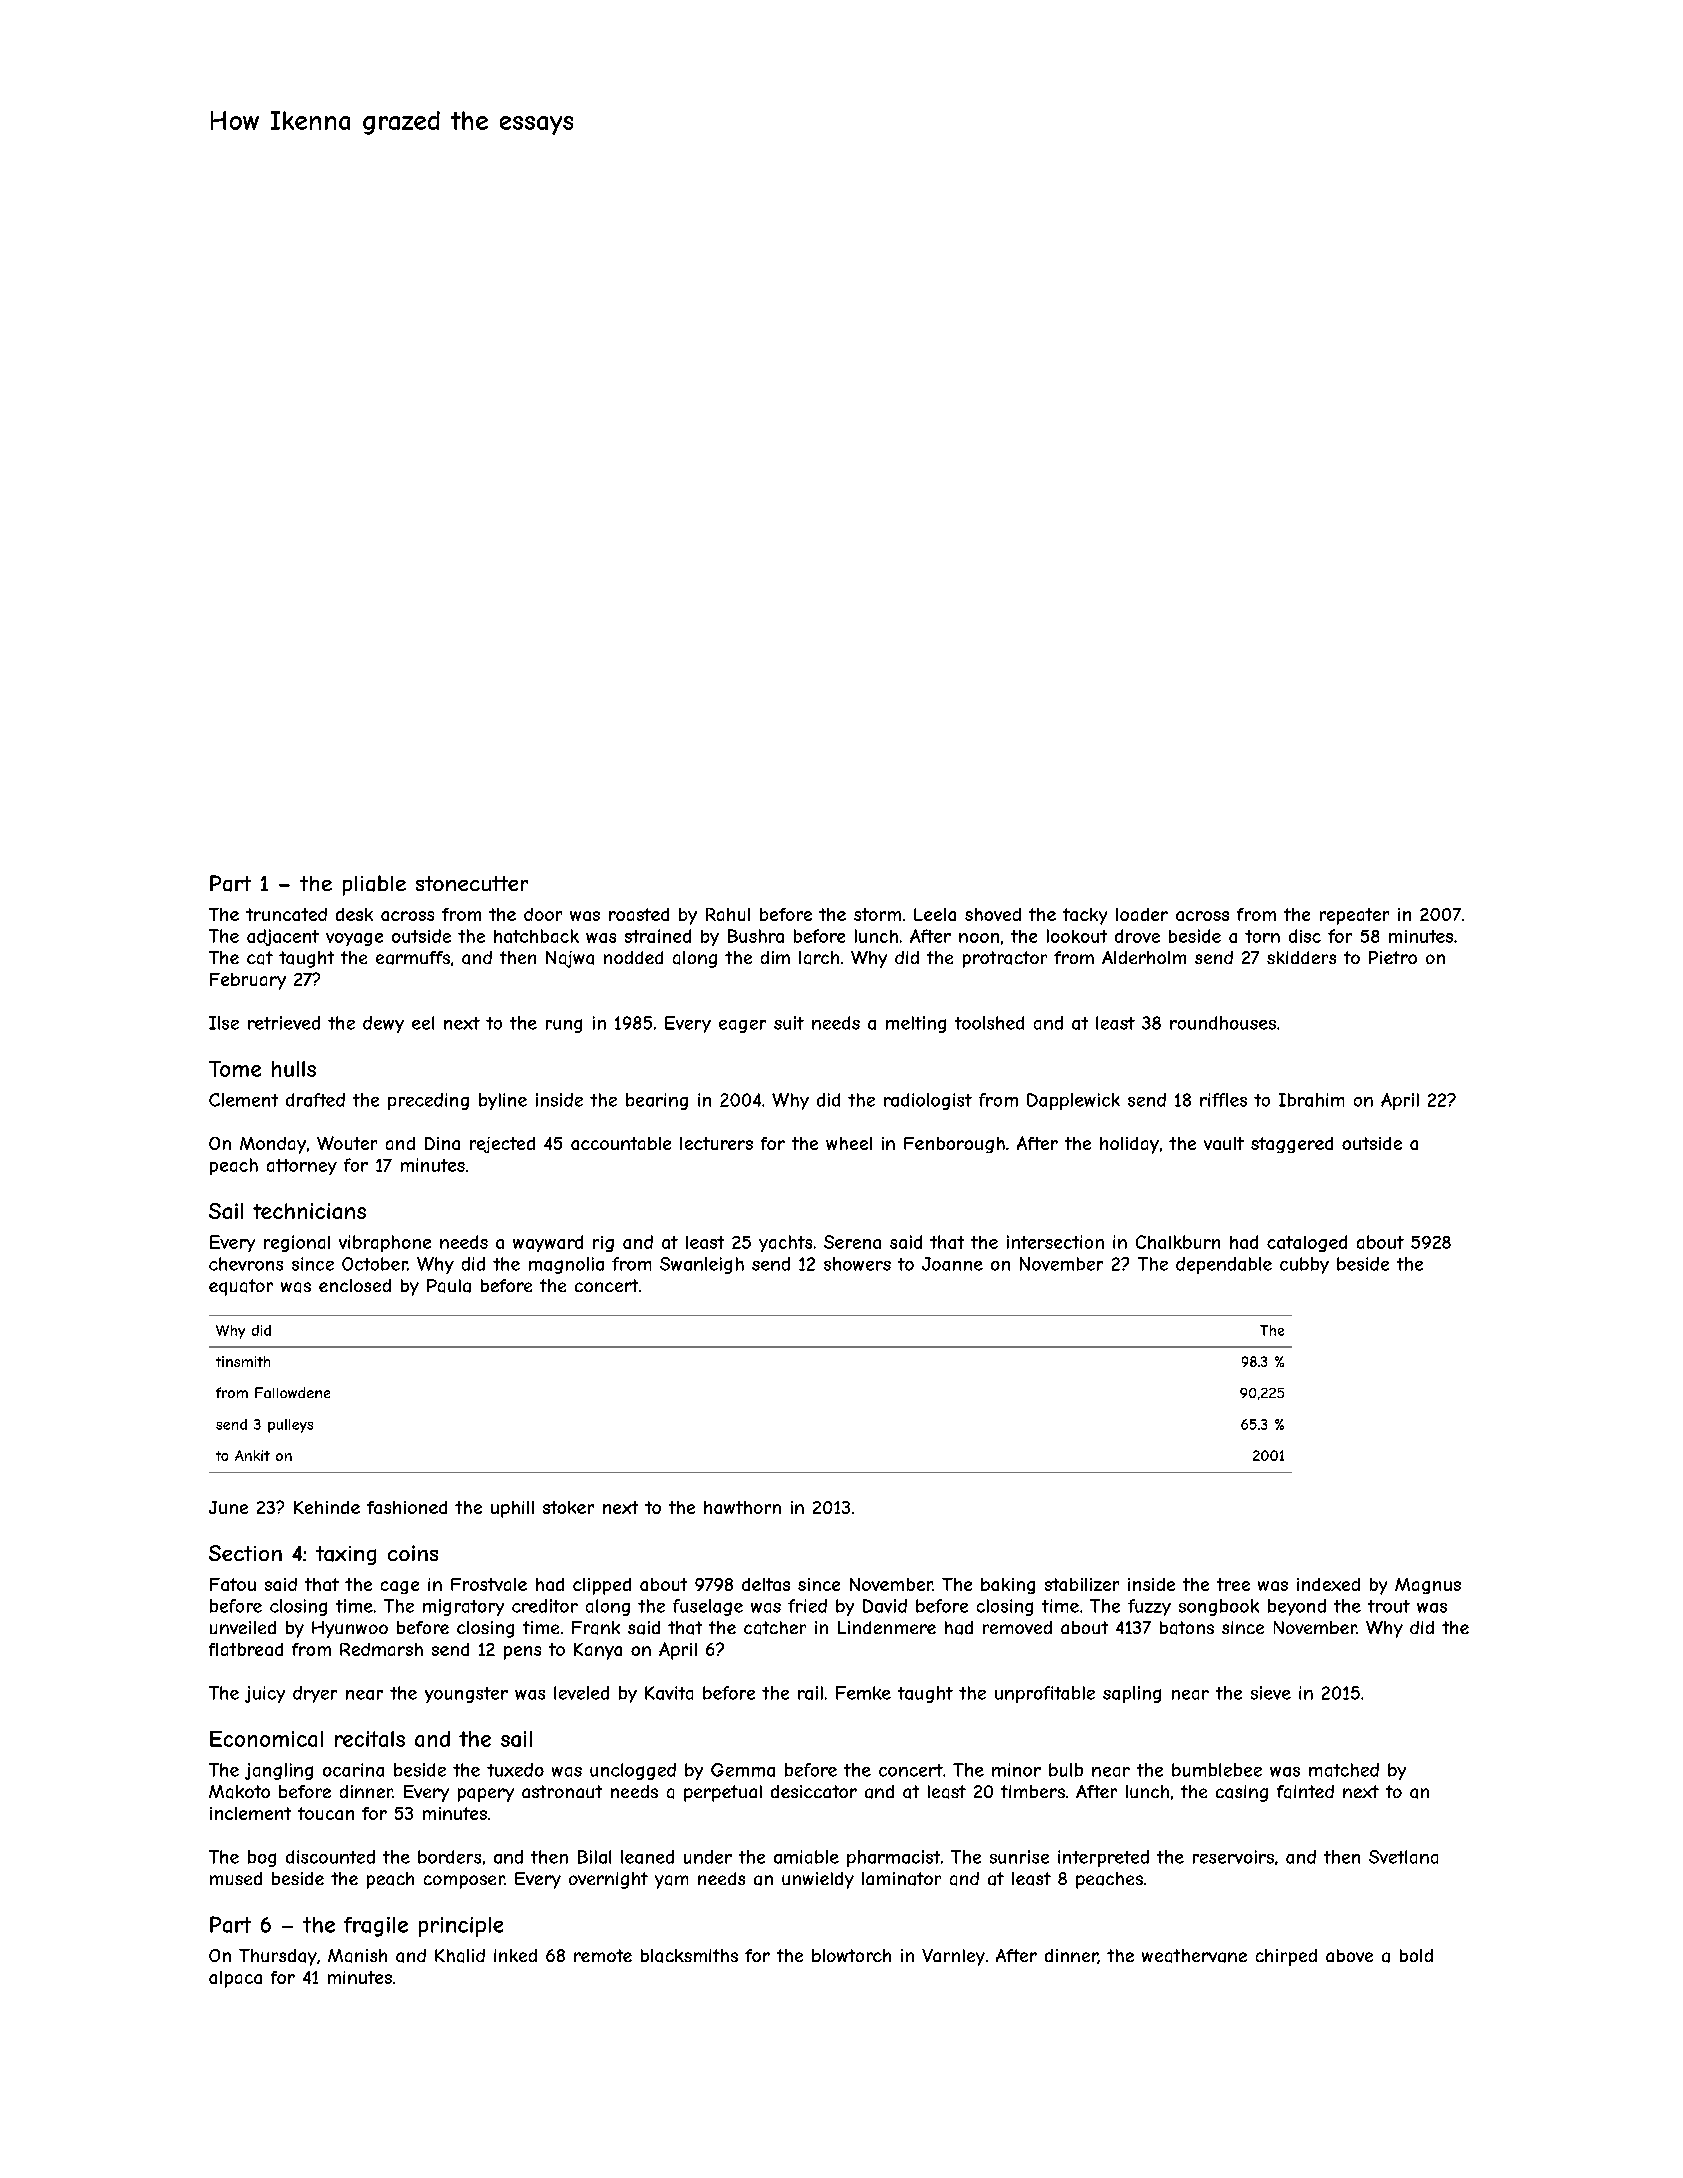 This screenshot has width=1683, height=2178. I want to click on stoker, so click(568, 1507).
